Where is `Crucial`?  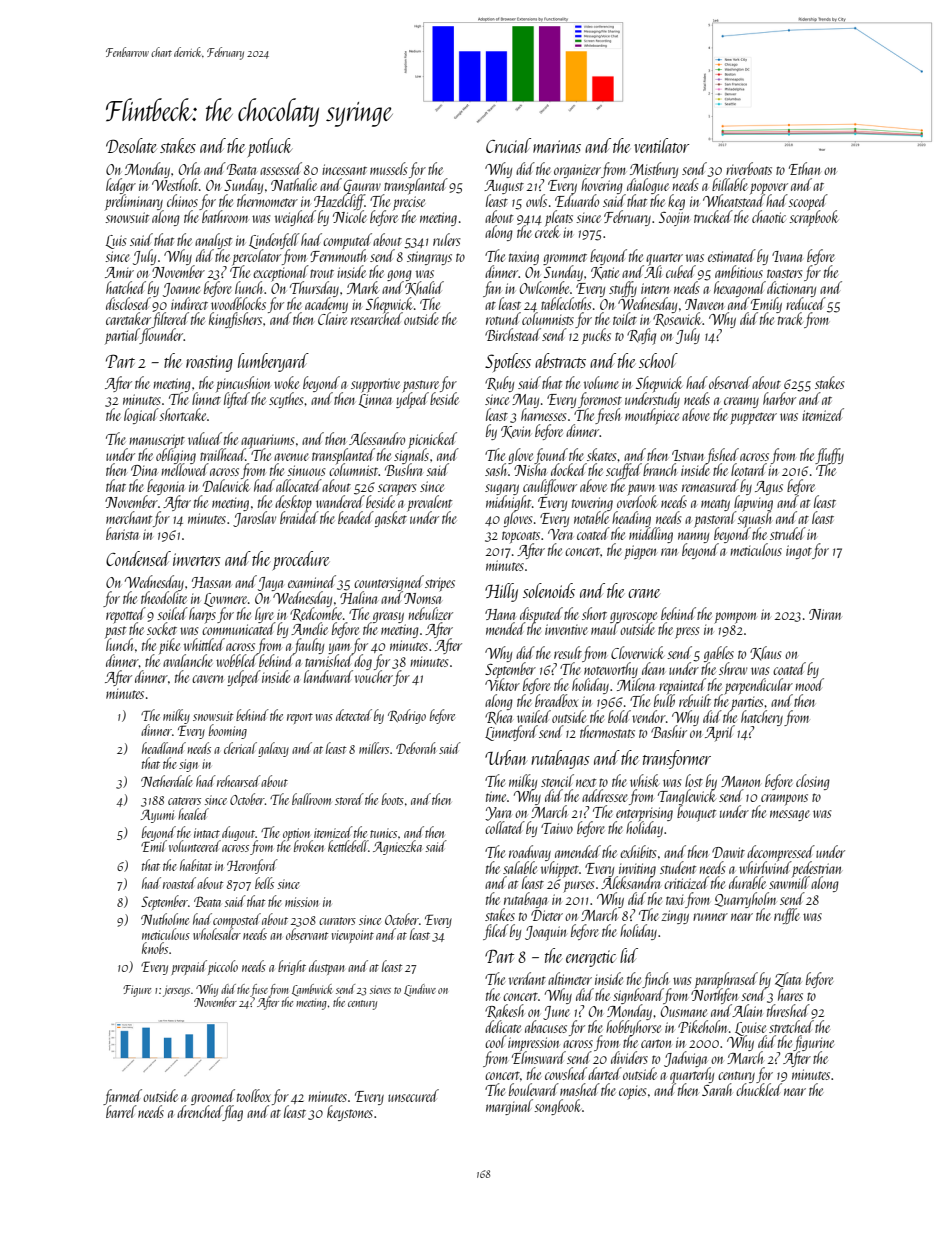 Crucial is located at coordinates (508, 145).
